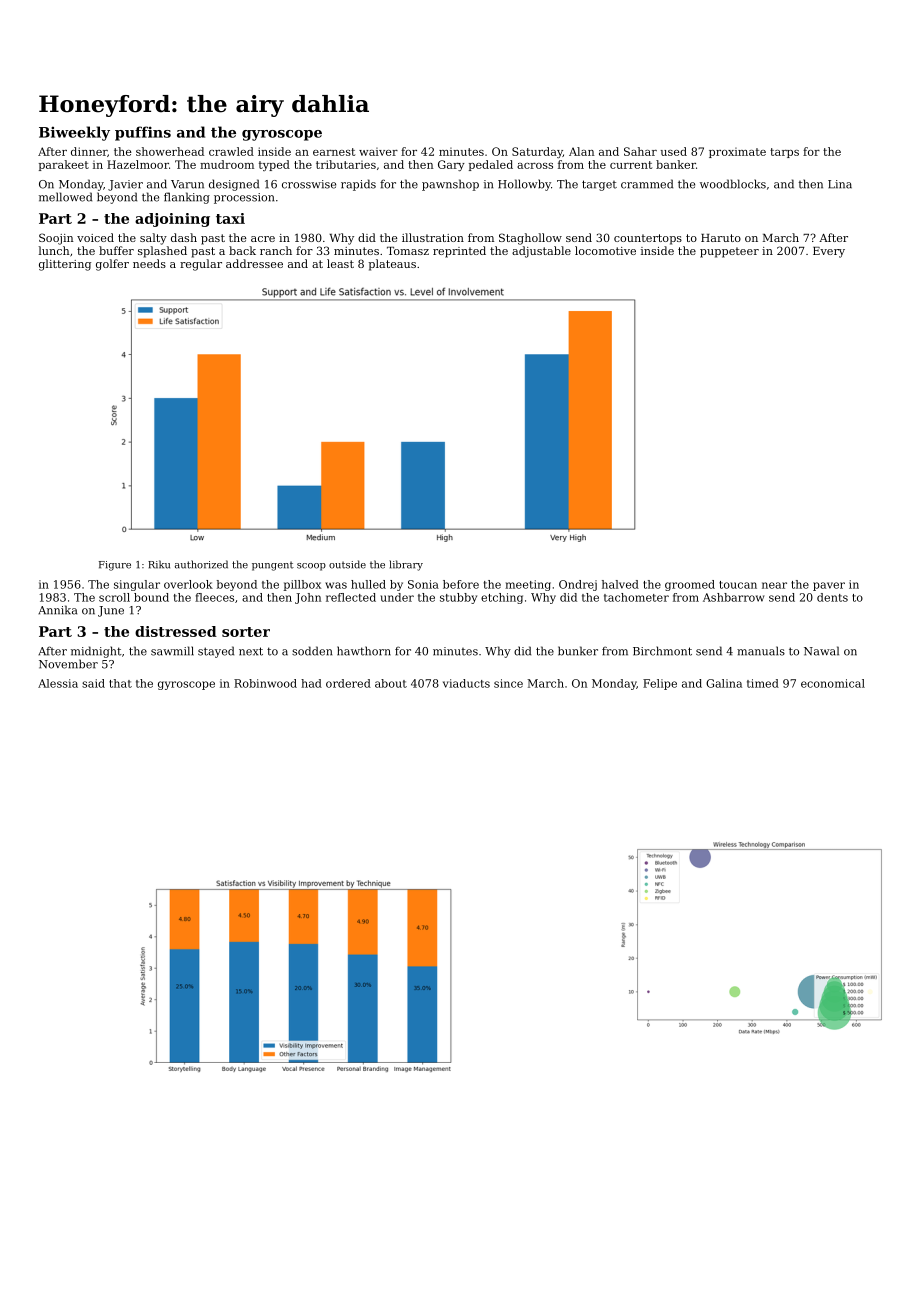 Image resolution: width=924 pixels, height=1308 pixels. I want to click on halved, so click(620, 584).
